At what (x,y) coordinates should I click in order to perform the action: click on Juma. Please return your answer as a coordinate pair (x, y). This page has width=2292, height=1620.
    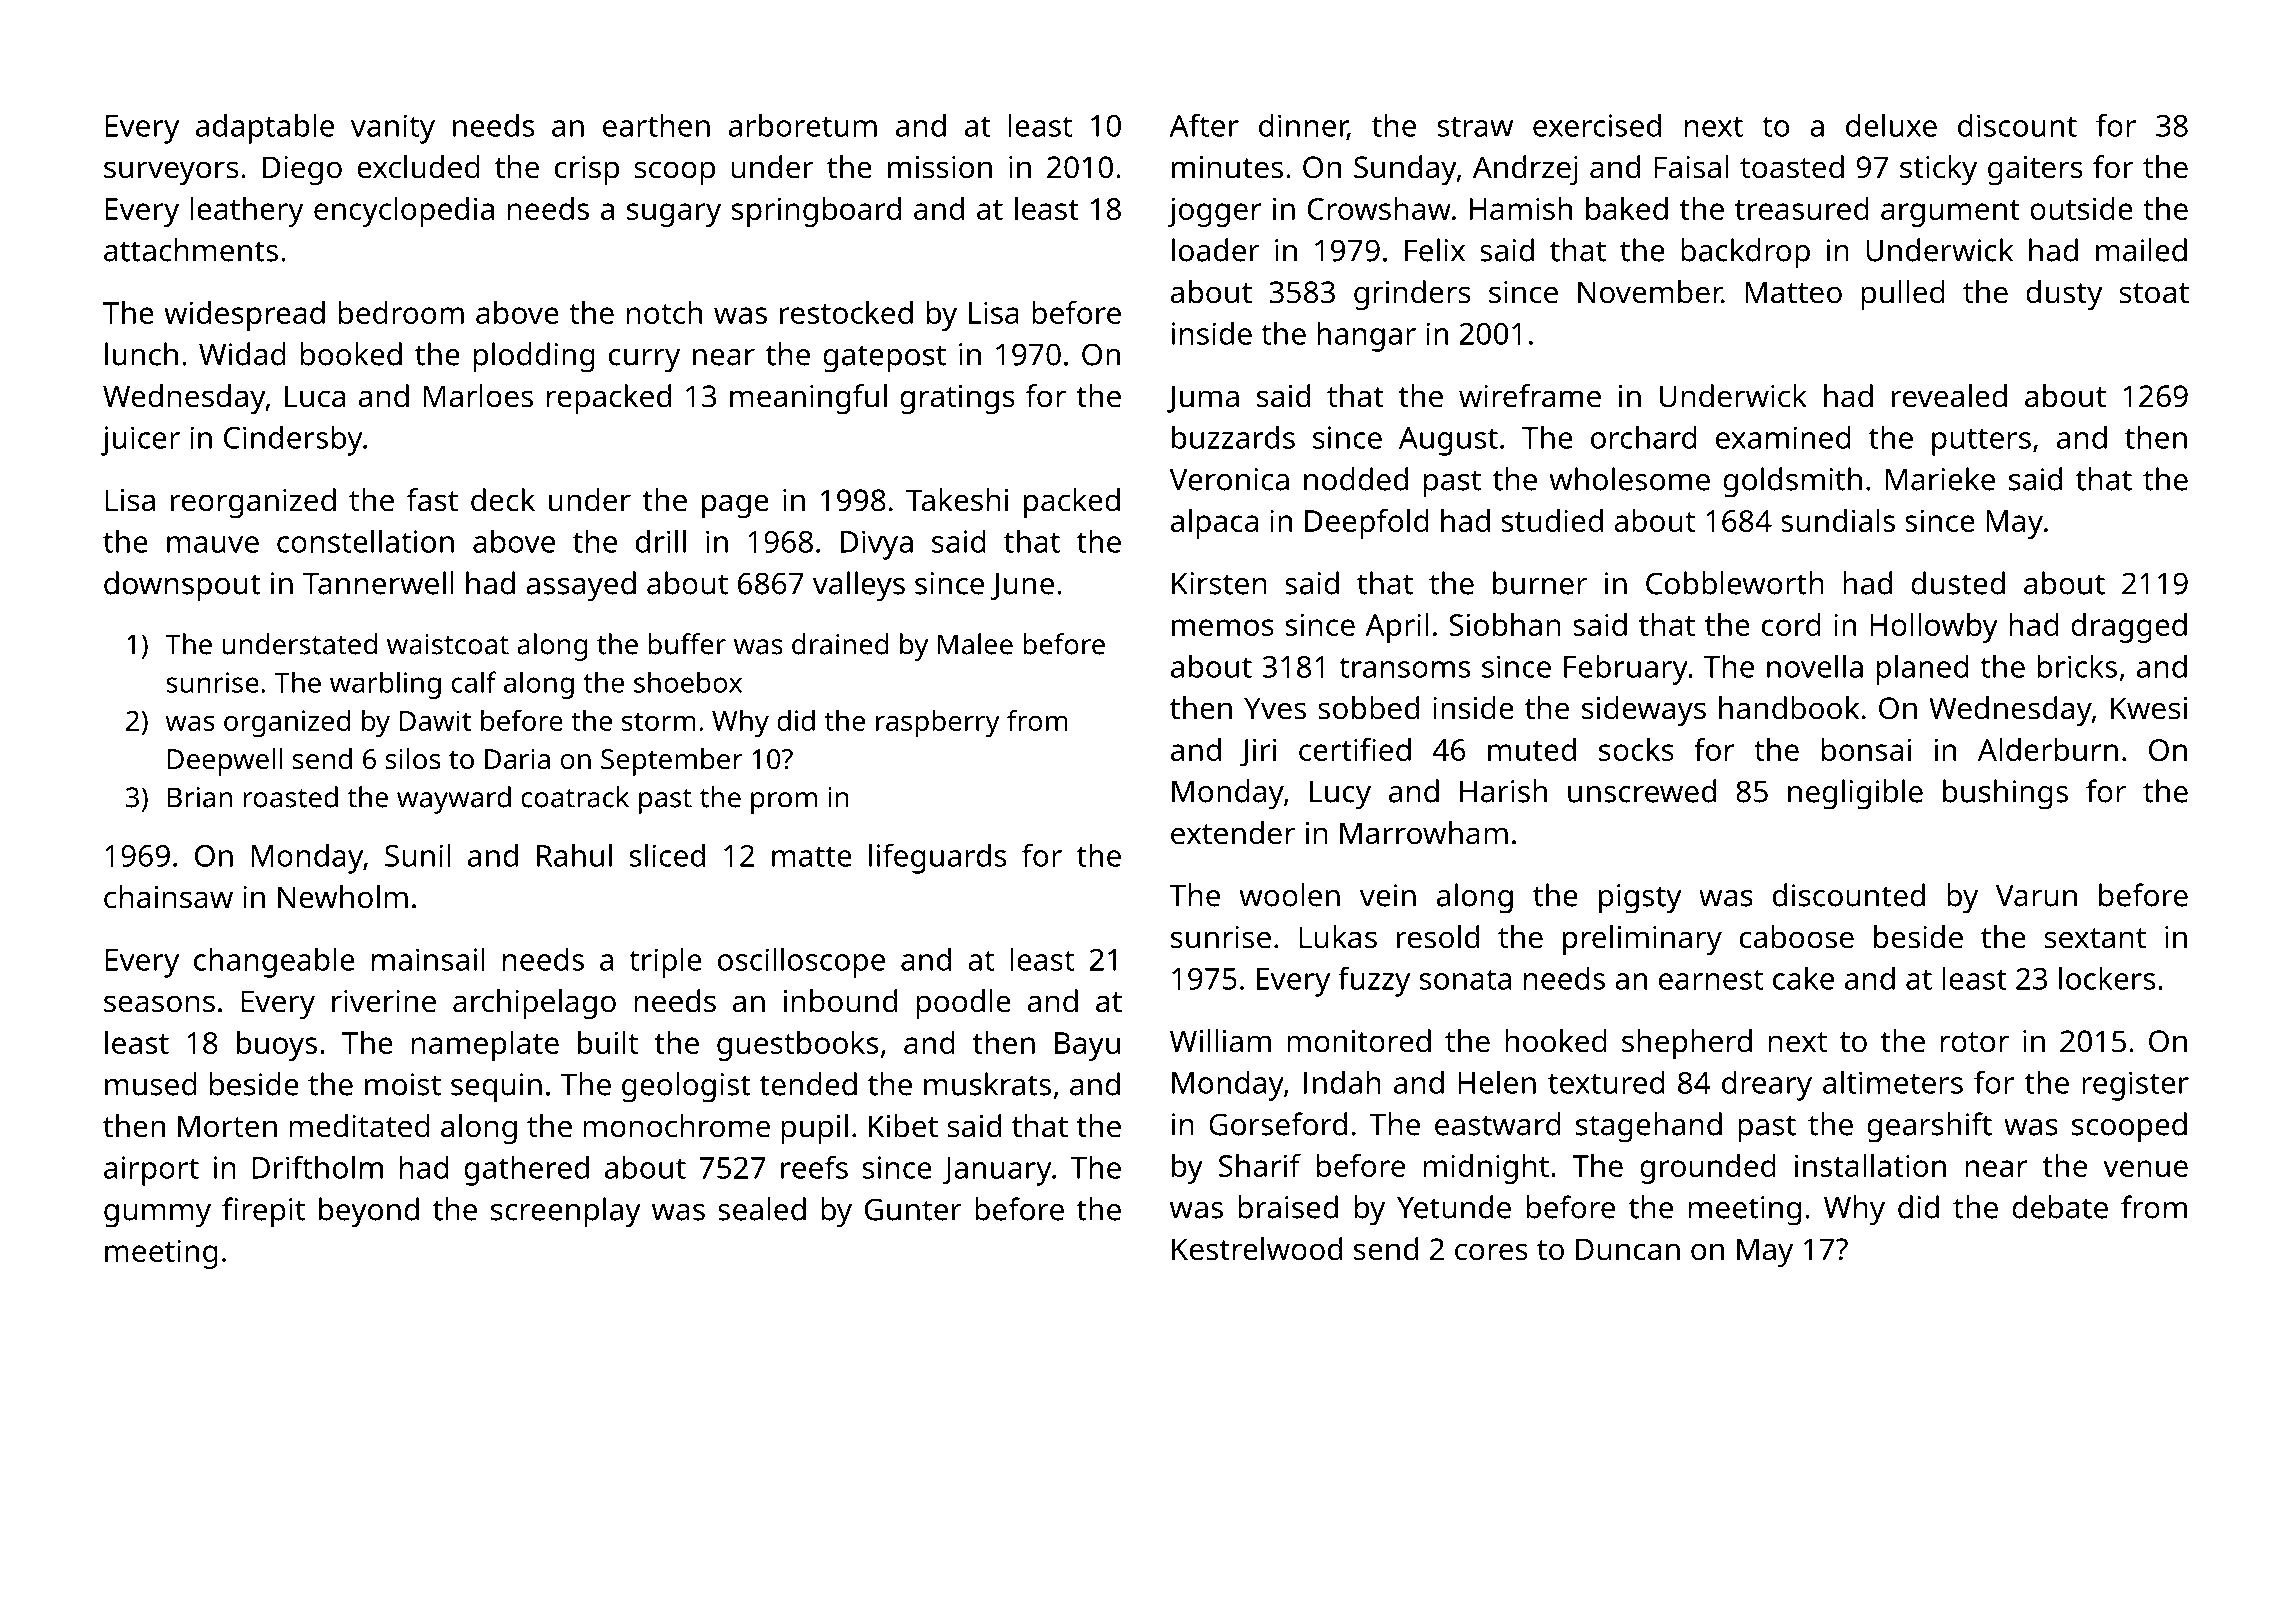
    Looking at the image, I should click on (1203, 399).
